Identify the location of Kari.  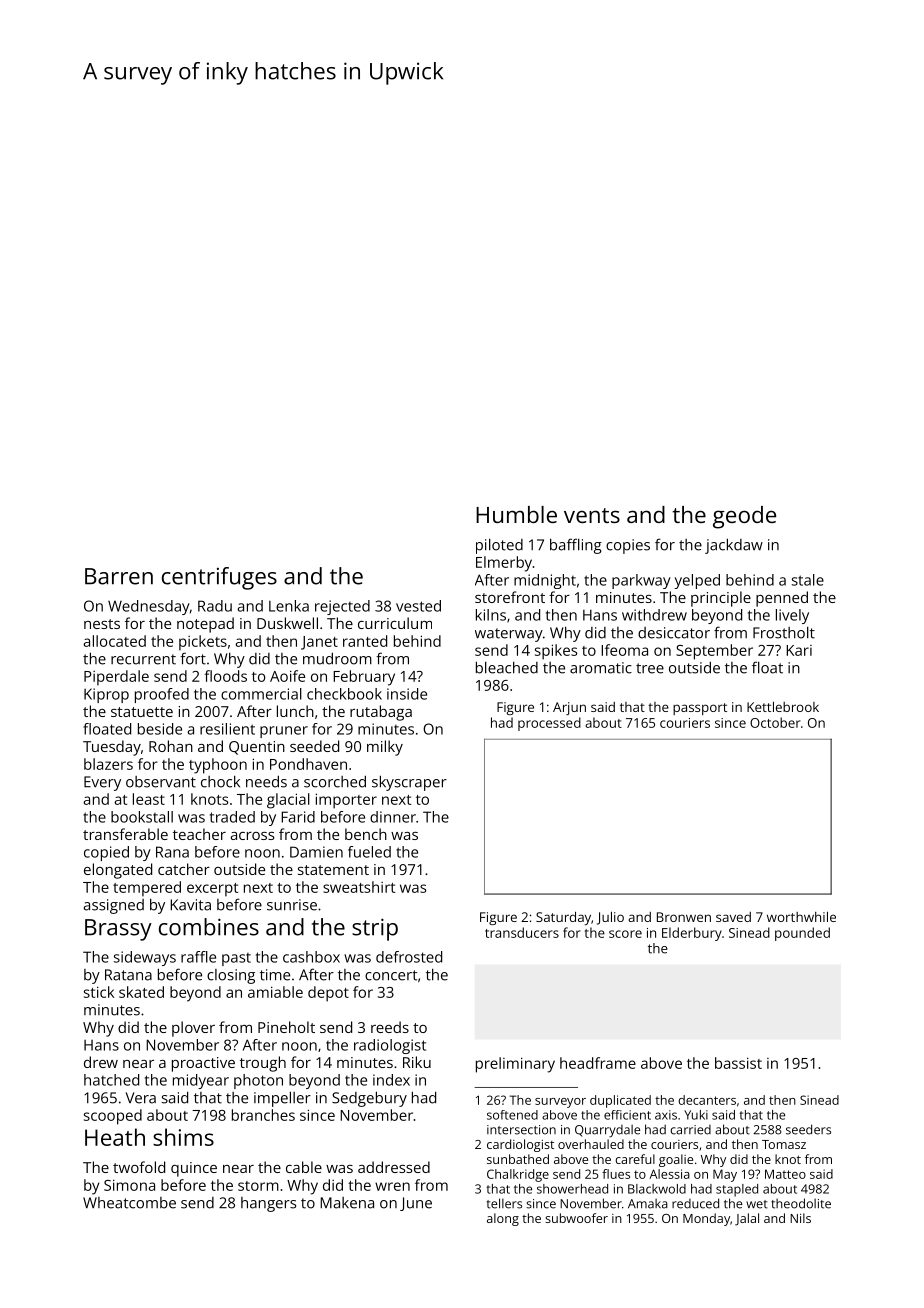
(799, 650).
